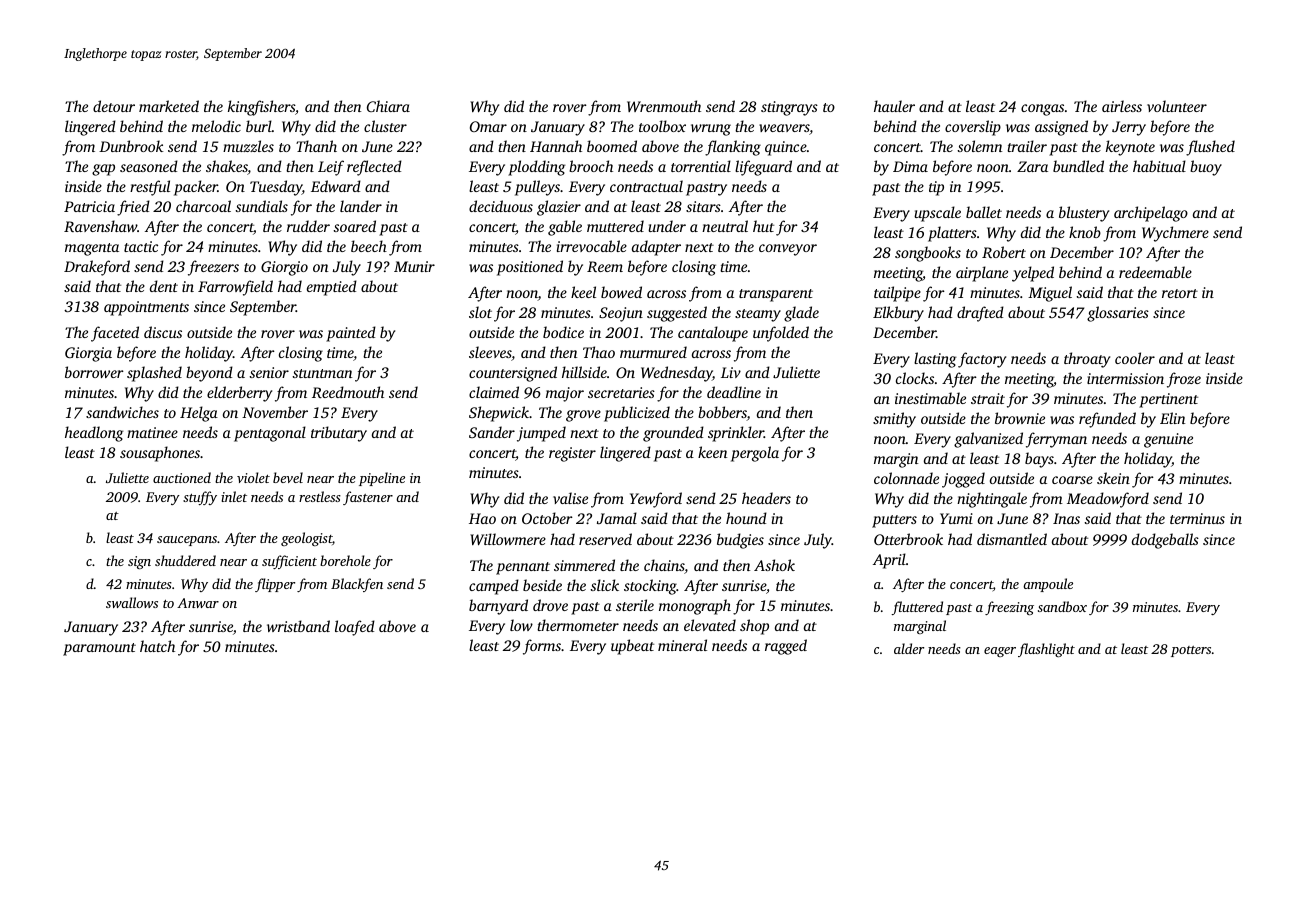 This screenshot has height=924, width=1308. What do you see at coordinates (169, 106) in the screenshot?
I see `marketed` at bounding box center [169, 106].
